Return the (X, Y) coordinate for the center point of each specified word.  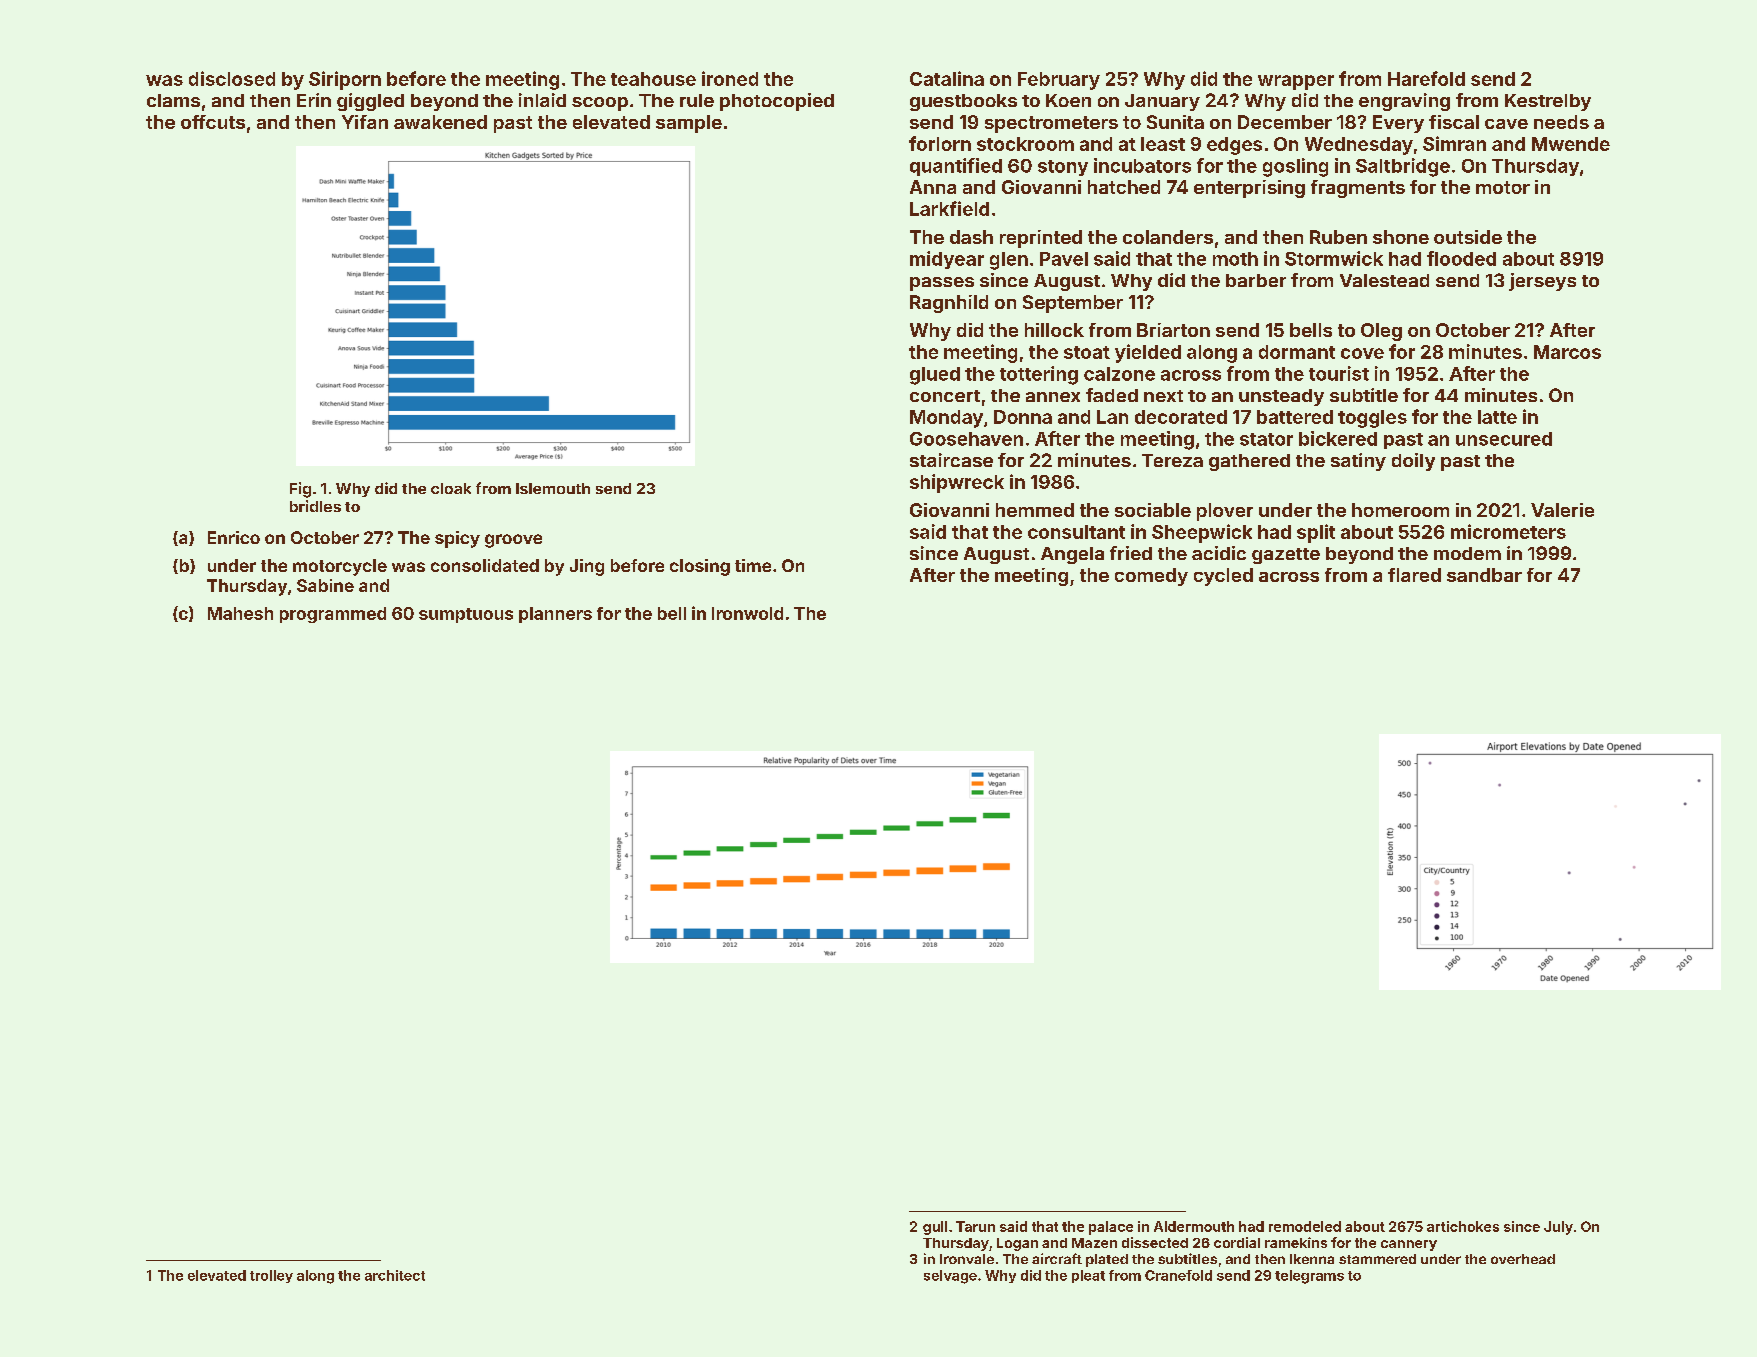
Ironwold (747, 613)
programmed (333, 615)
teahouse (653, 79)
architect (395, 1275)
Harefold (1426, 78)
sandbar (1484, 575)
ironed (730, 78)
